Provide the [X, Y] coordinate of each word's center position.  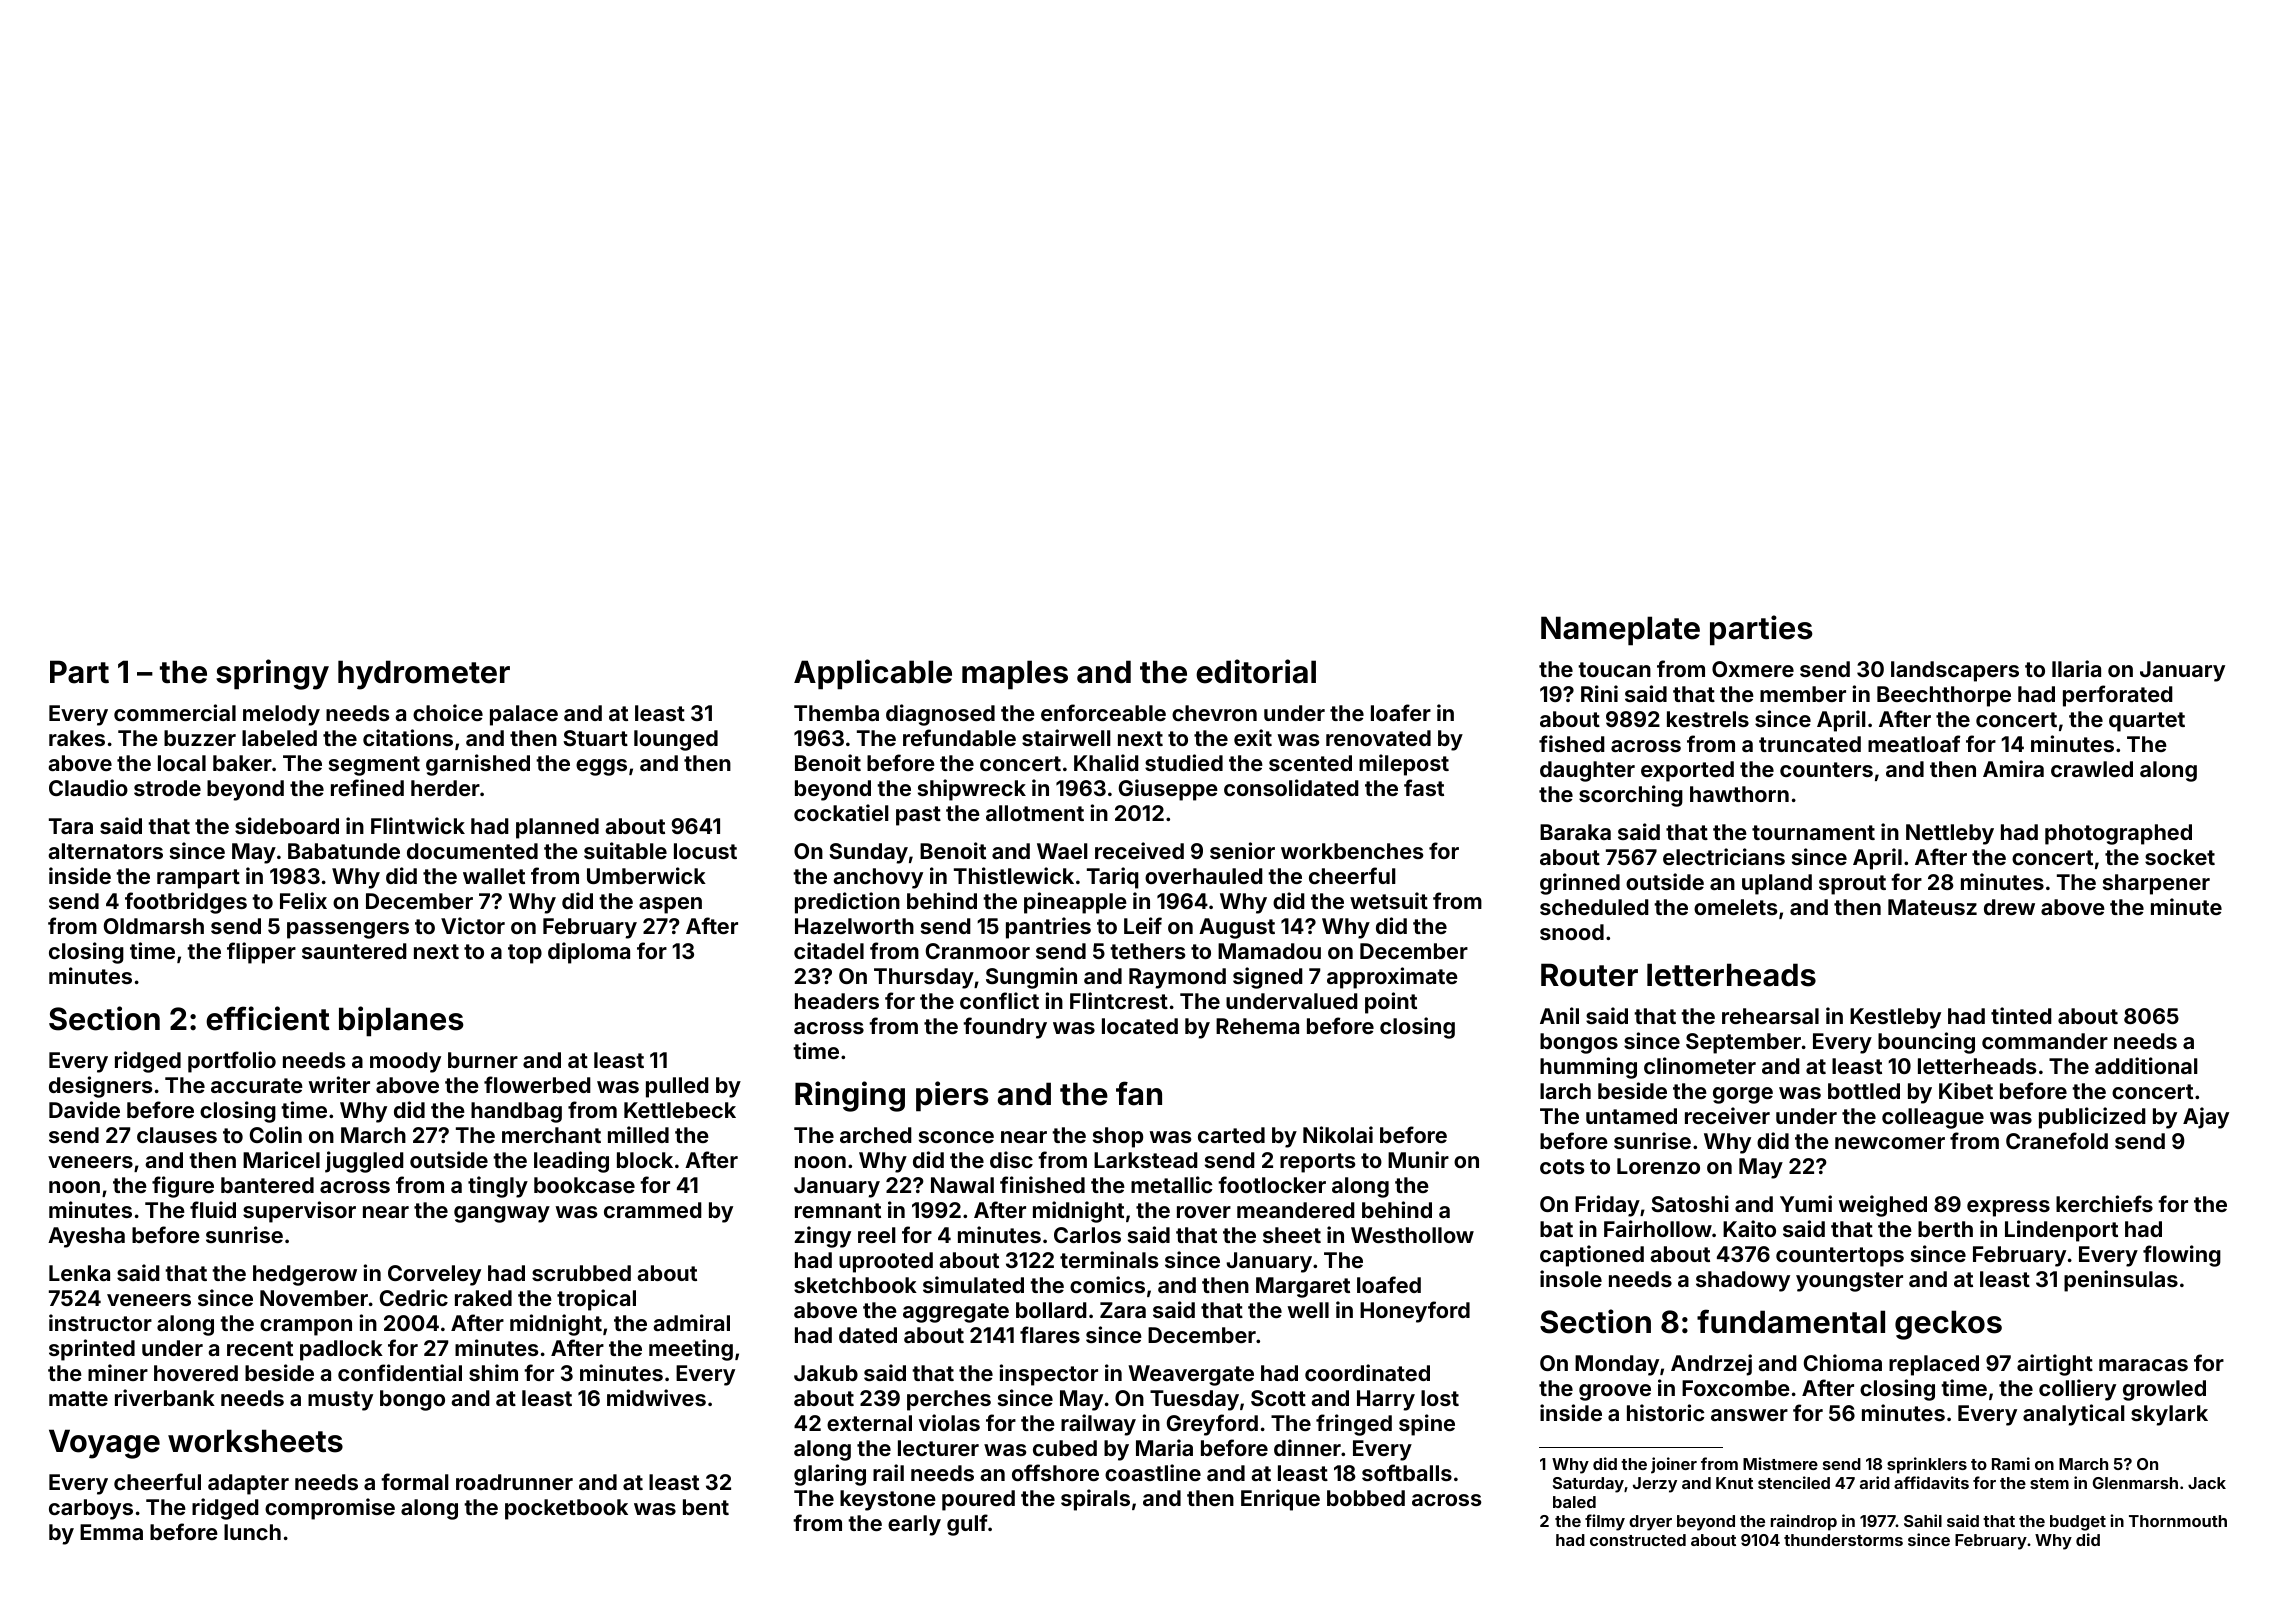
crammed [653, 1210]
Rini [1599, 693]
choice [448, 712]
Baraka [1575, 832]
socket [2180, 857]
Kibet [1966, 1090]
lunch [252, 1532]
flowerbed [537, 1084]
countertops [1840, 1257]
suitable [625, 850]
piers [952, 1096]
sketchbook [855, 1285]
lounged [676, 740]
